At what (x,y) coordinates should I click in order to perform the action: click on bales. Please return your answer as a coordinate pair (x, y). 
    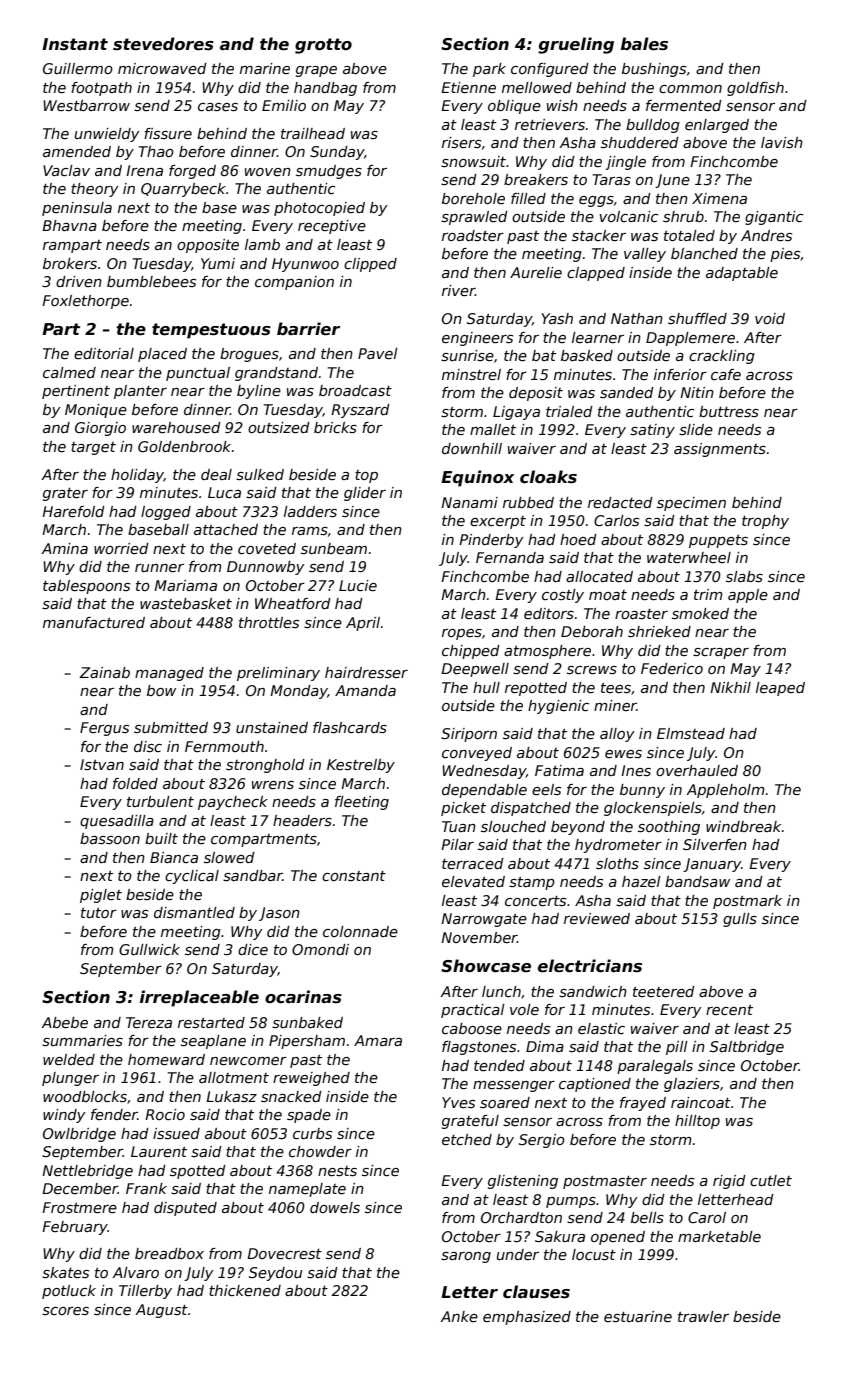
    Looking at the image, I should click on (644, 44).
